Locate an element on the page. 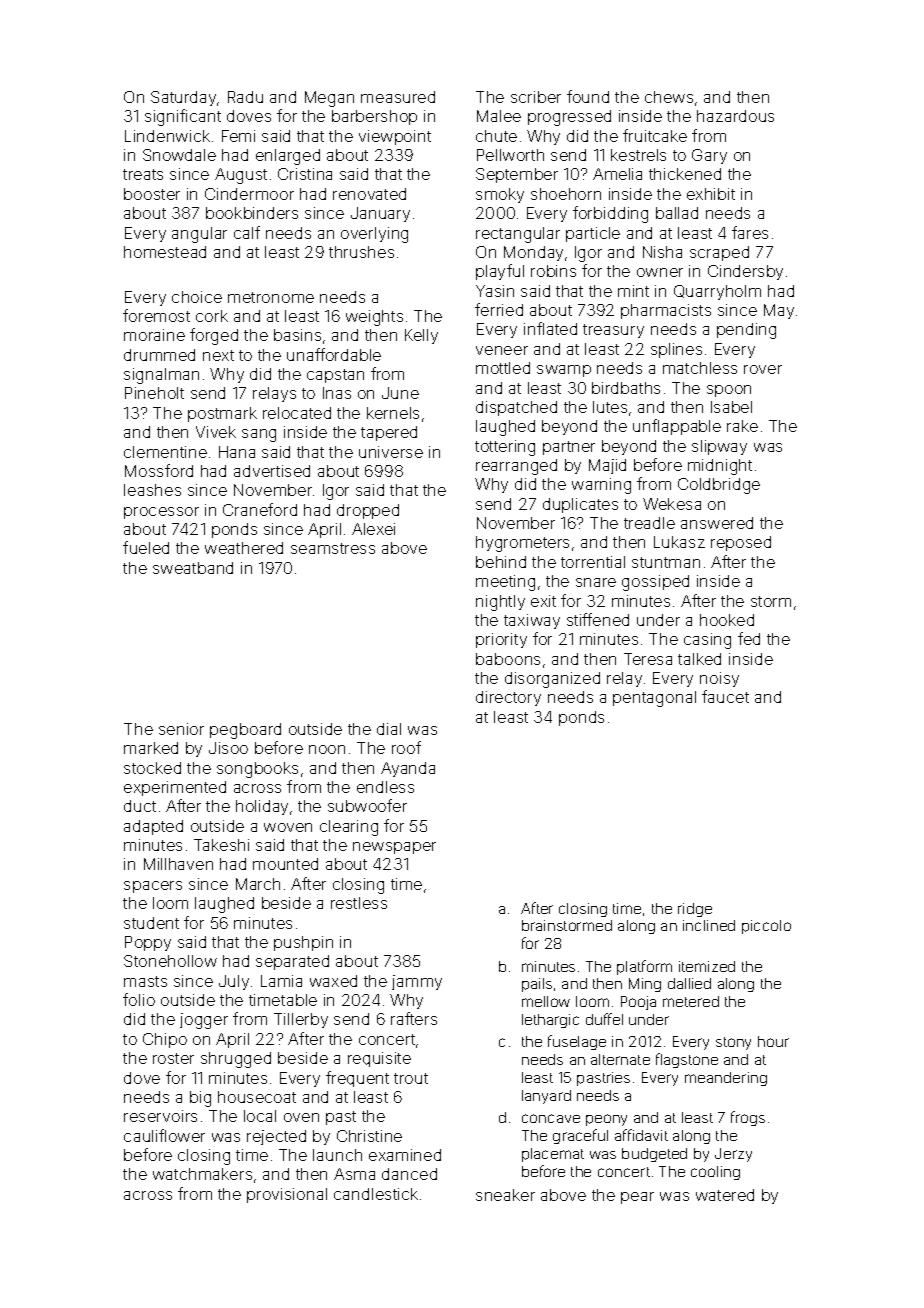 Image resolution: width=924 pixels, height=1308 pixels. treadle is located at coordinates (649, 523).
